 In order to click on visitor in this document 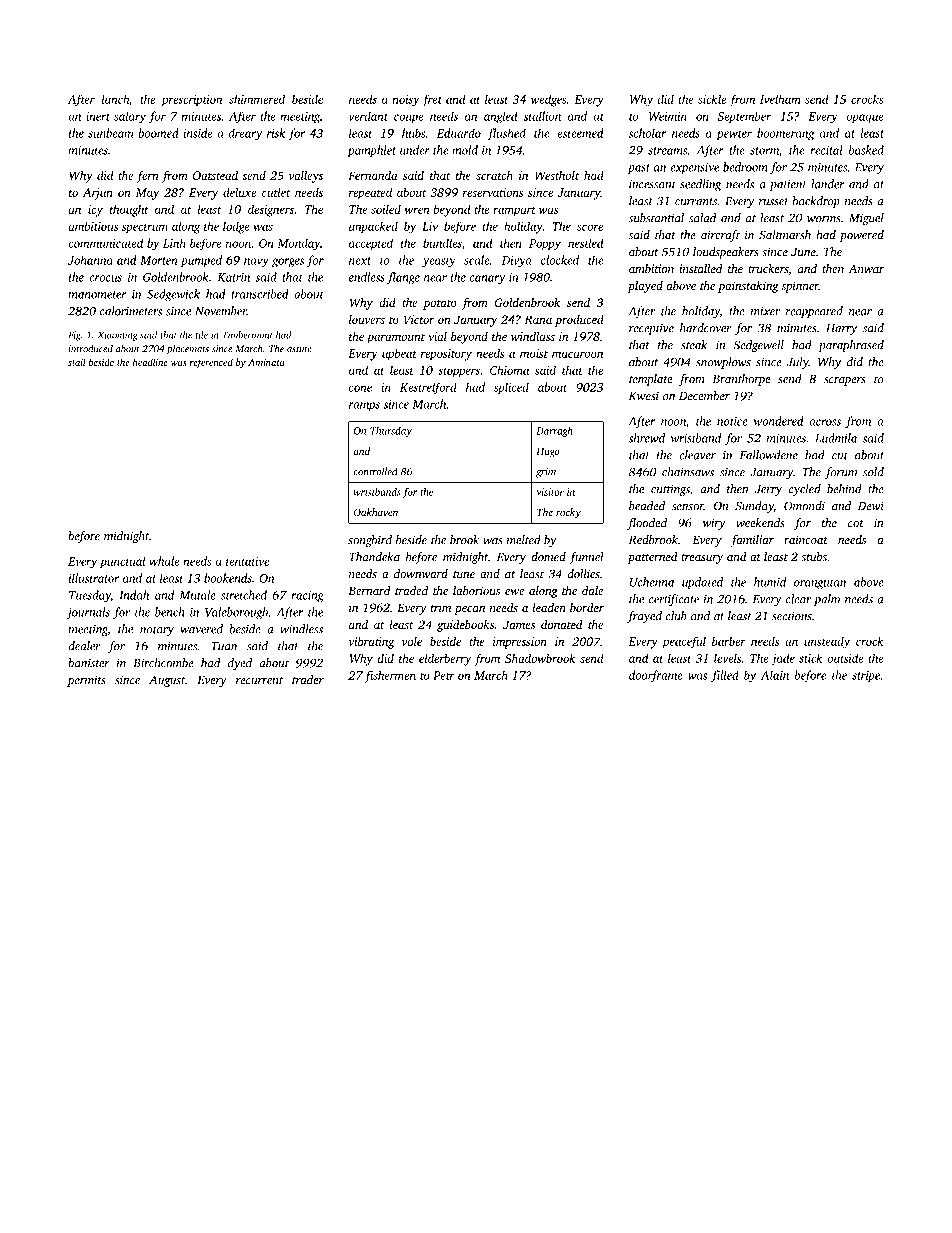, I will do `click(550, 492)`.
